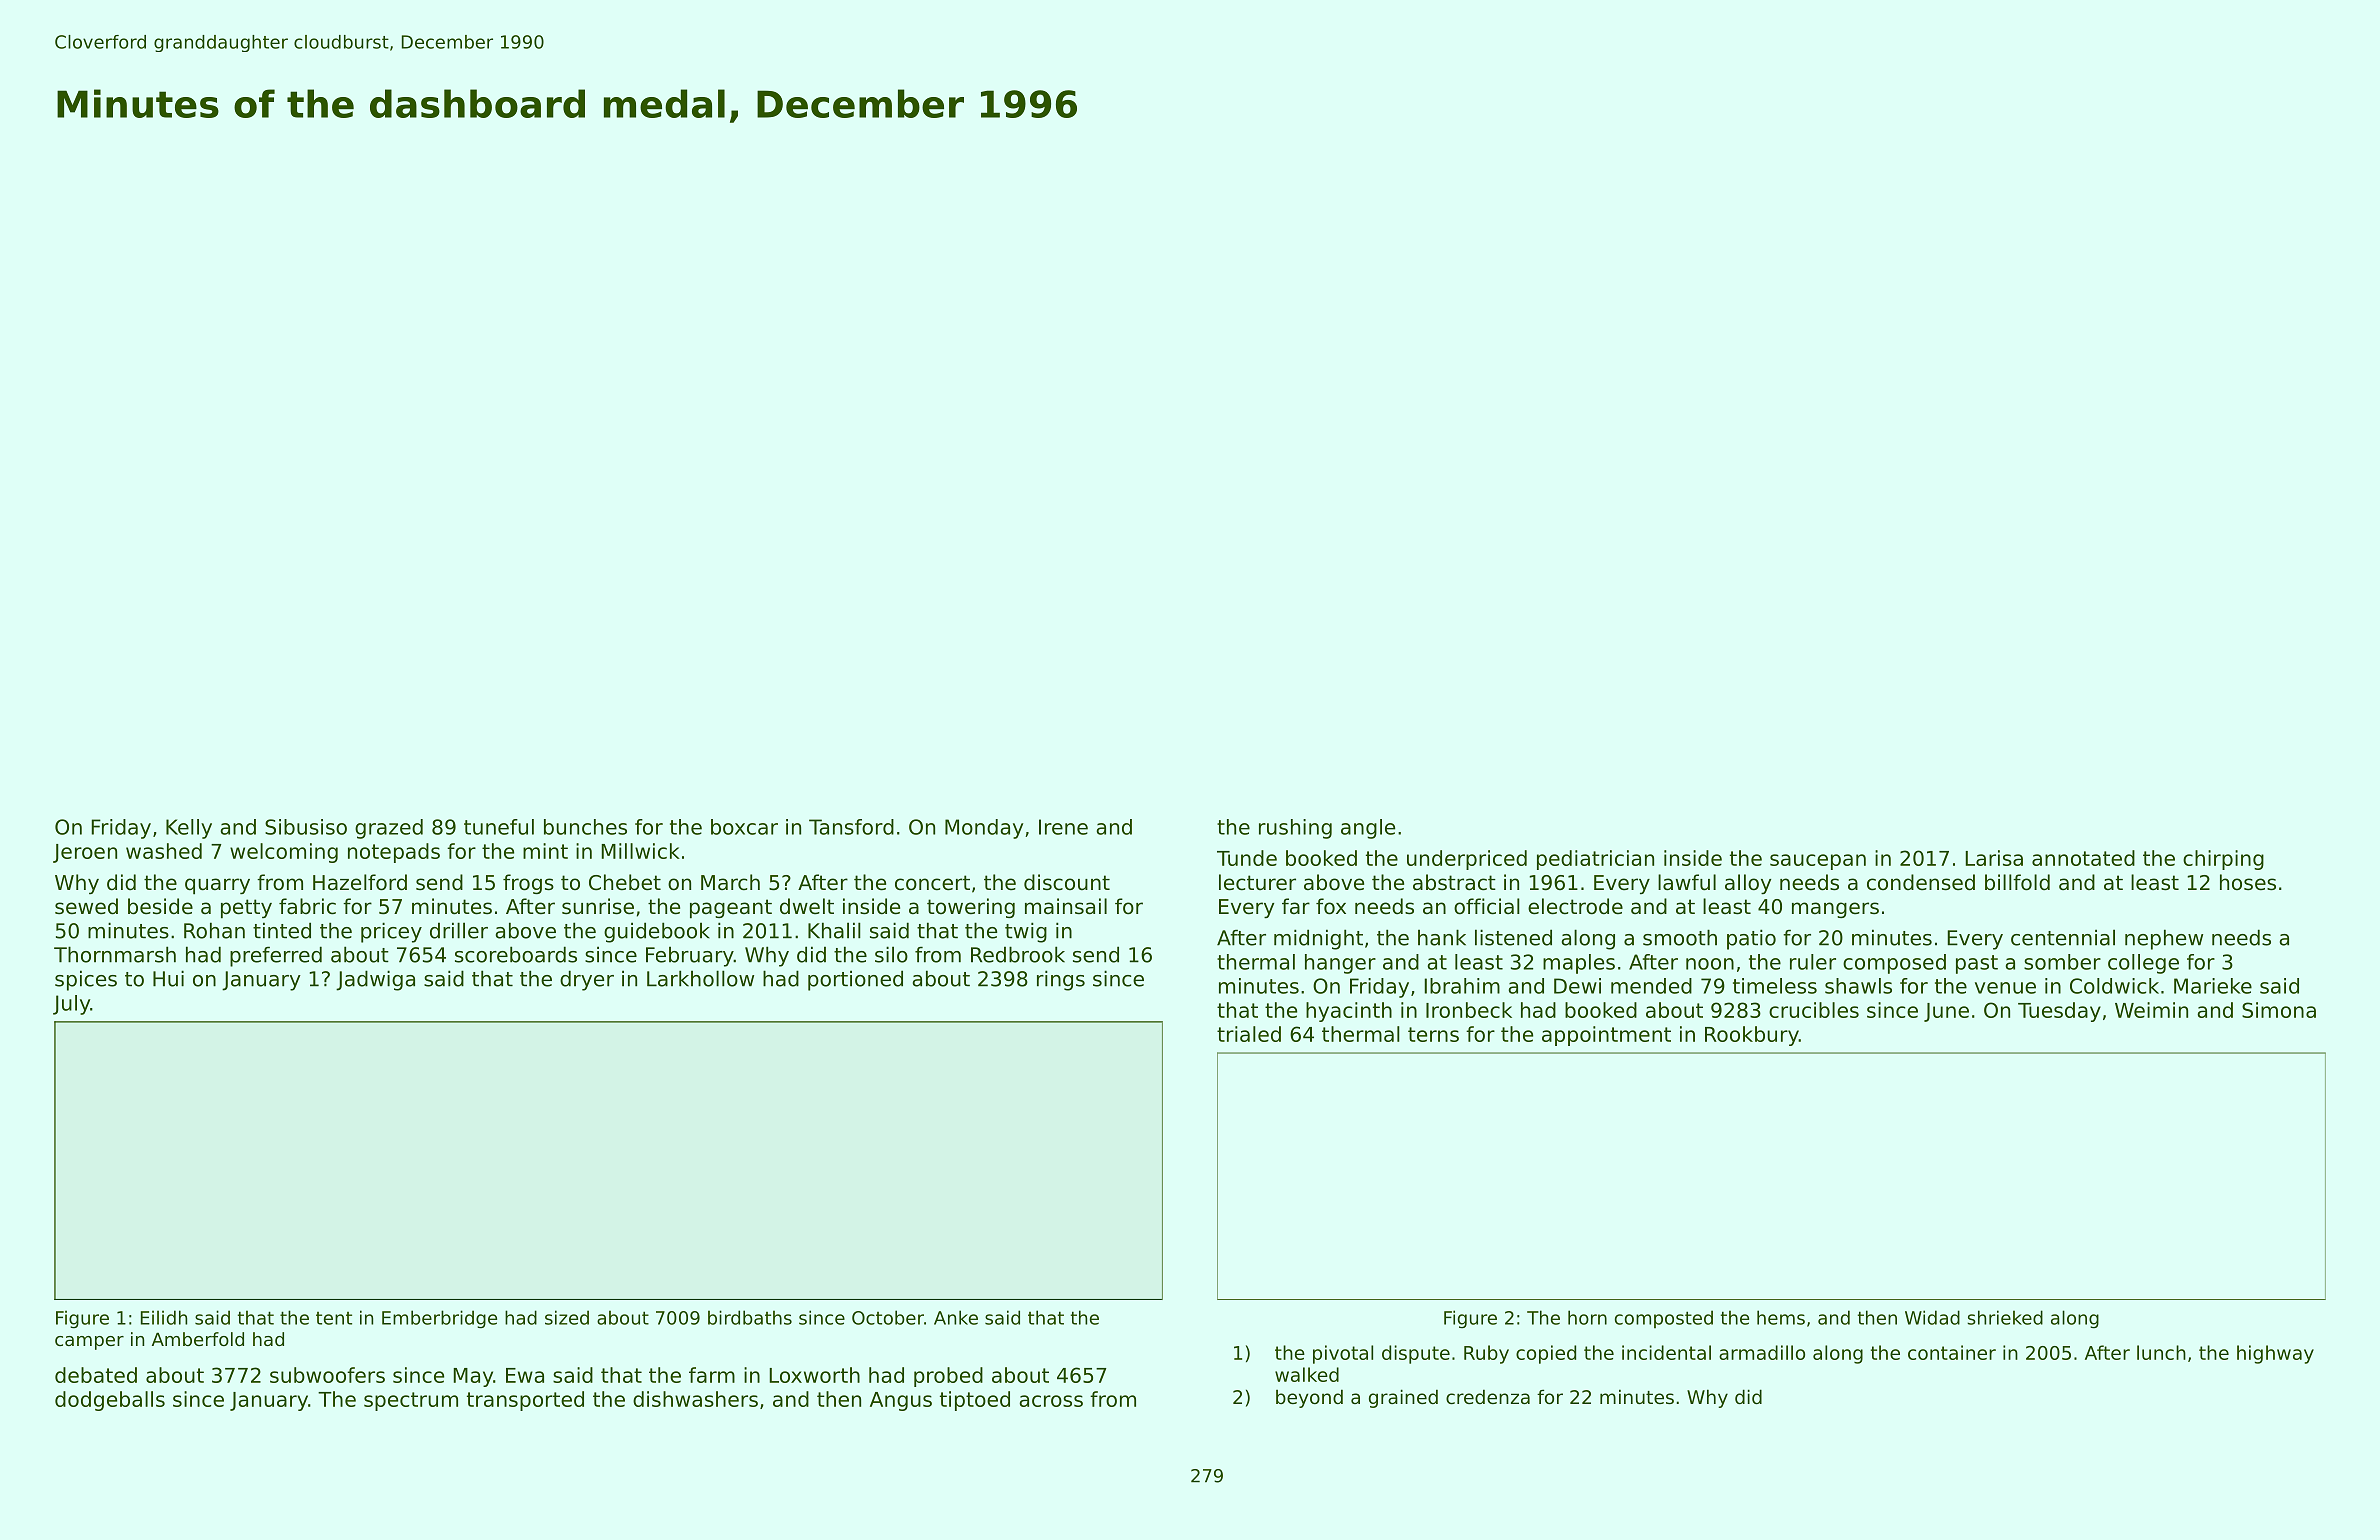  Describe the element at coordinates (71, 1005) in the screenshot. I see `July` at that location.
